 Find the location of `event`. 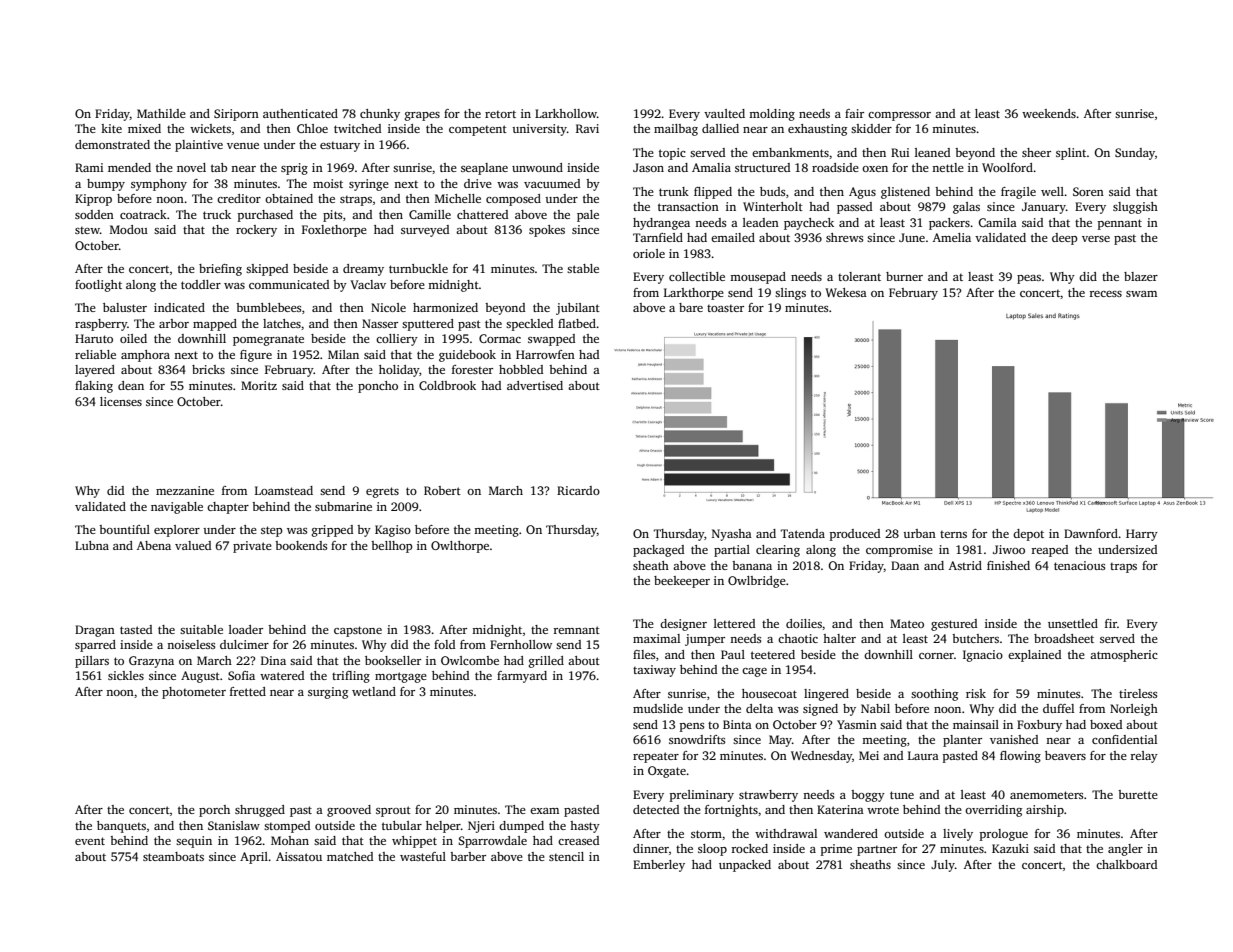

event is located at coordinates (90, 841).
